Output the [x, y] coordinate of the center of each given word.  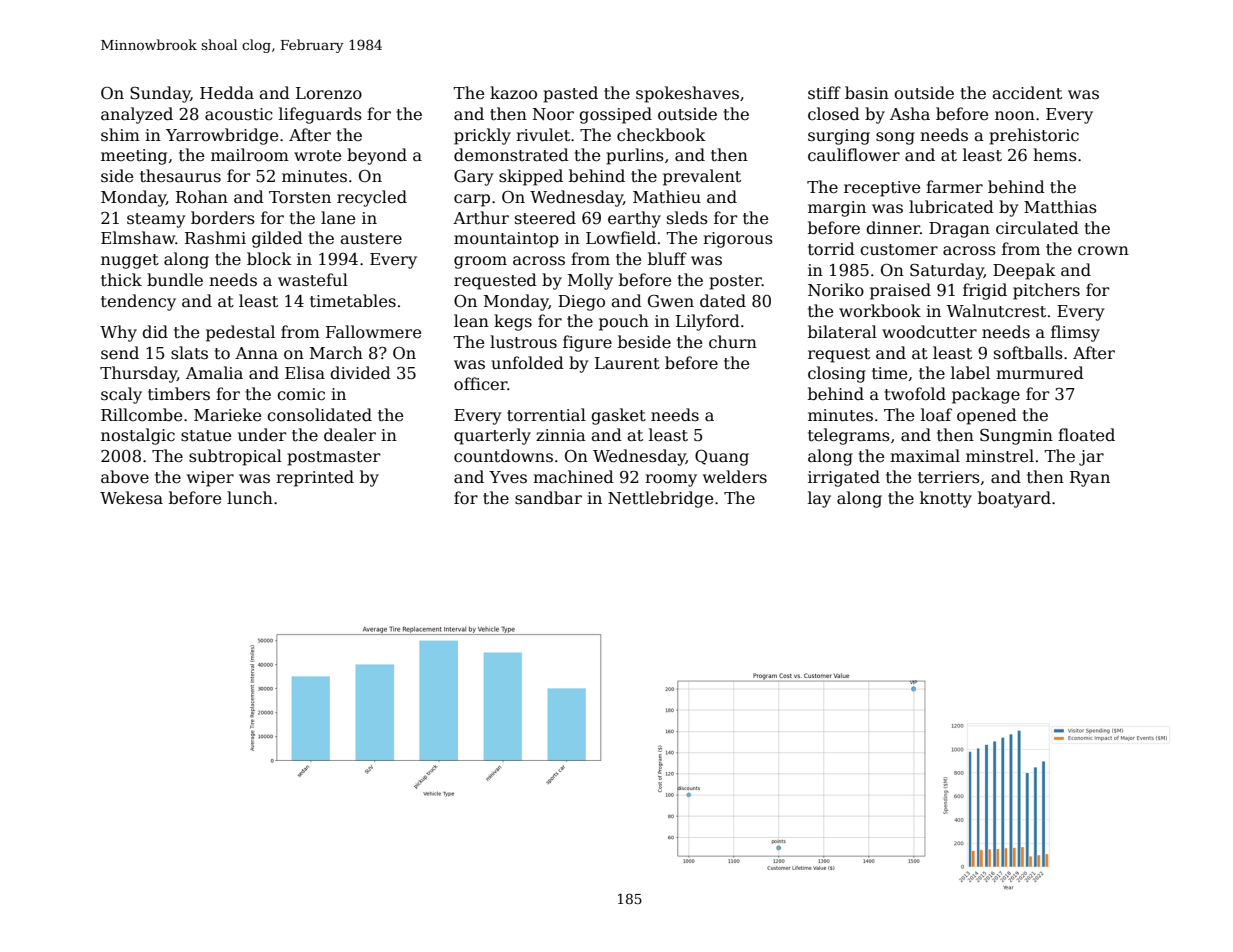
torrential [546, 415]
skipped [531, 177]
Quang [722, 458]
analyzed [137, 115]
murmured [1040, 373]
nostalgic [138, 436]
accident [1027, 93]
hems [1055, 155]
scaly [121, 395]
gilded [277, 239]
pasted [570, 94]
